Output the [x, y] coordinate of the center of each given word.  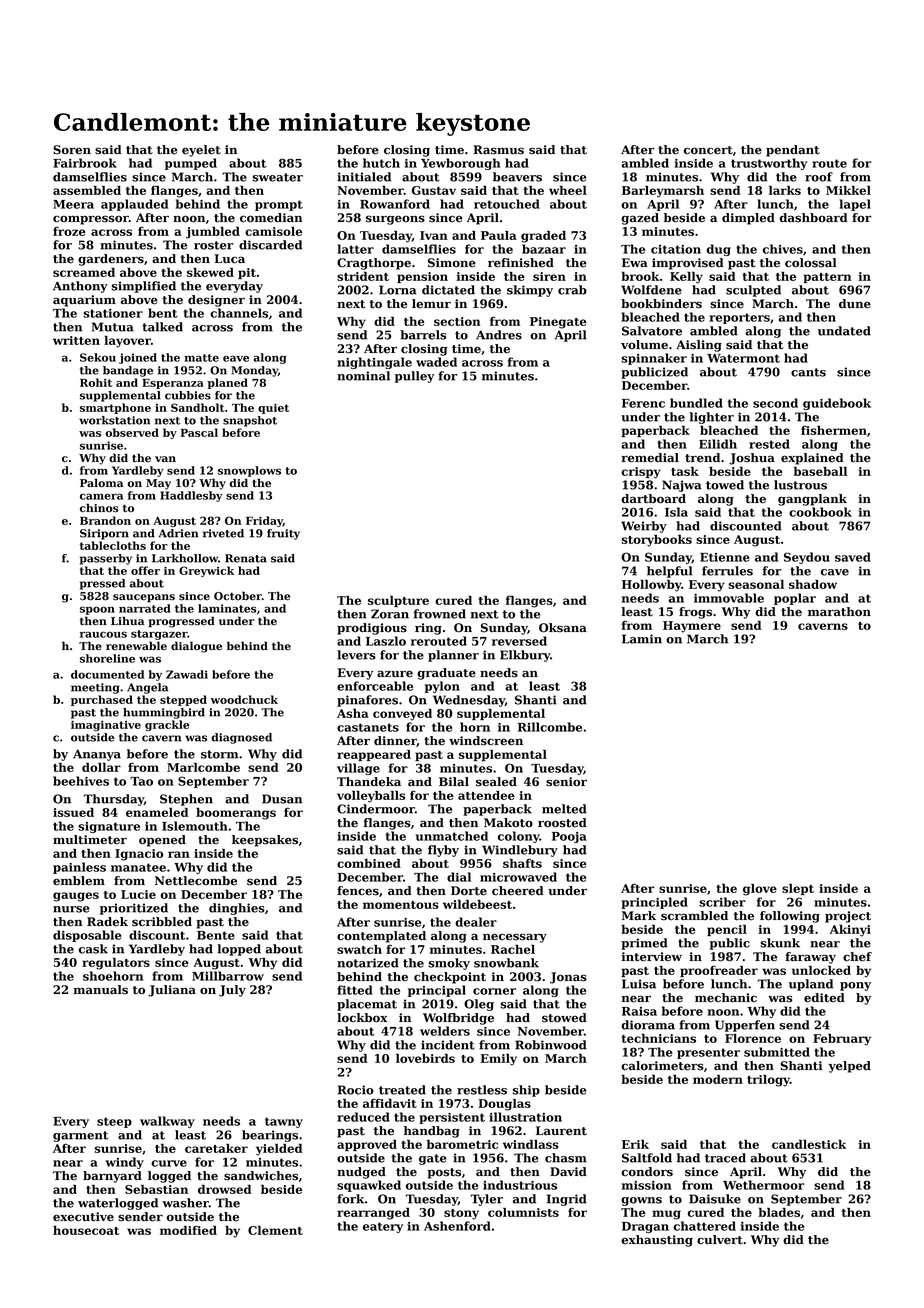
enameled [157, 812]
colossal [811, 263]
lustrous [800, 485]
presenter [708, 1053]
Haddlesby [191, 496]
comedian [271, 218]
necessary [515, 938]
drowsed [225, 1189]
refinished [521, 263]
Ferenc [643, 403]
